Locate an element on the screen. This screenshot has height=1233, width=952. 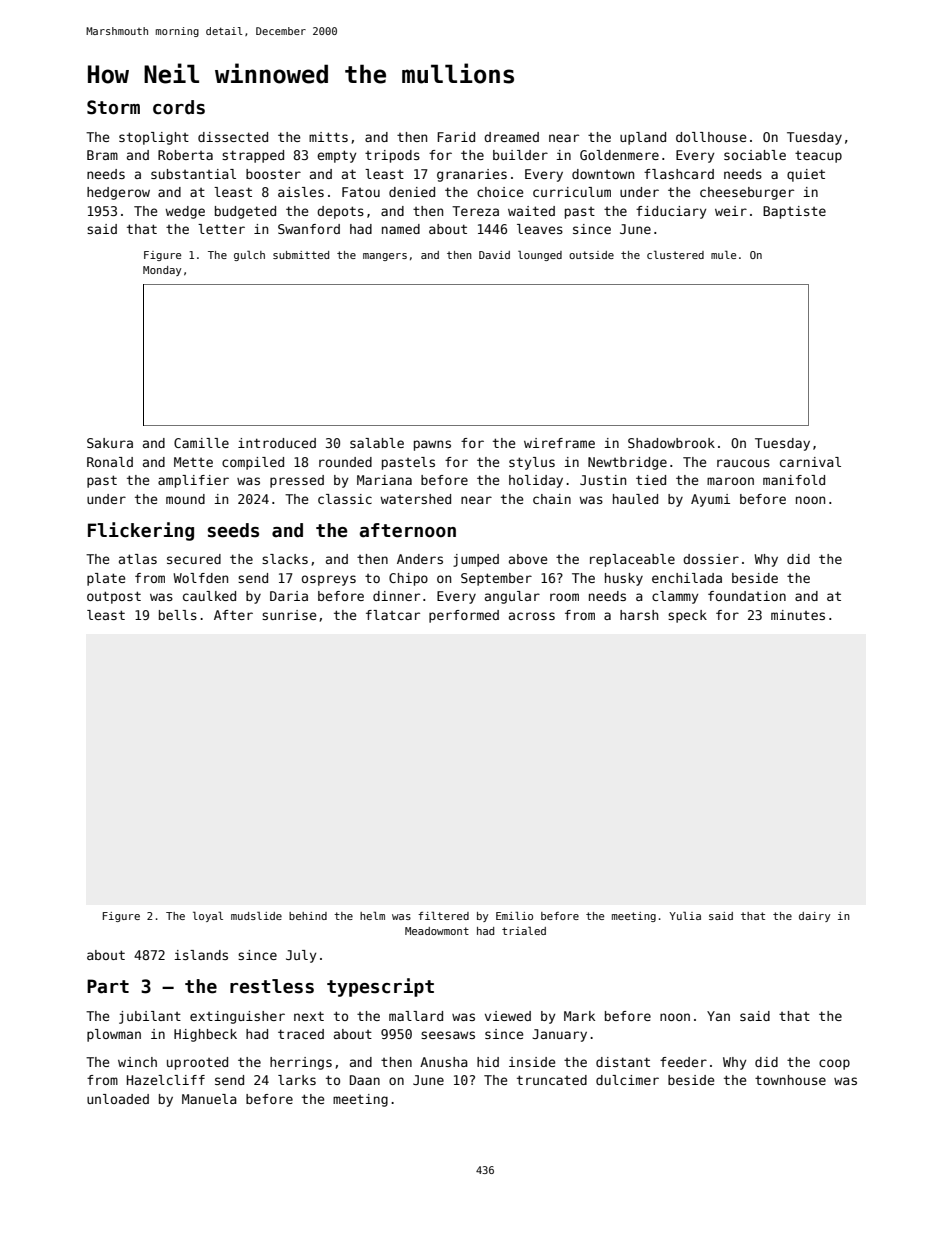
outpost is located at coordinates (114, 597).
